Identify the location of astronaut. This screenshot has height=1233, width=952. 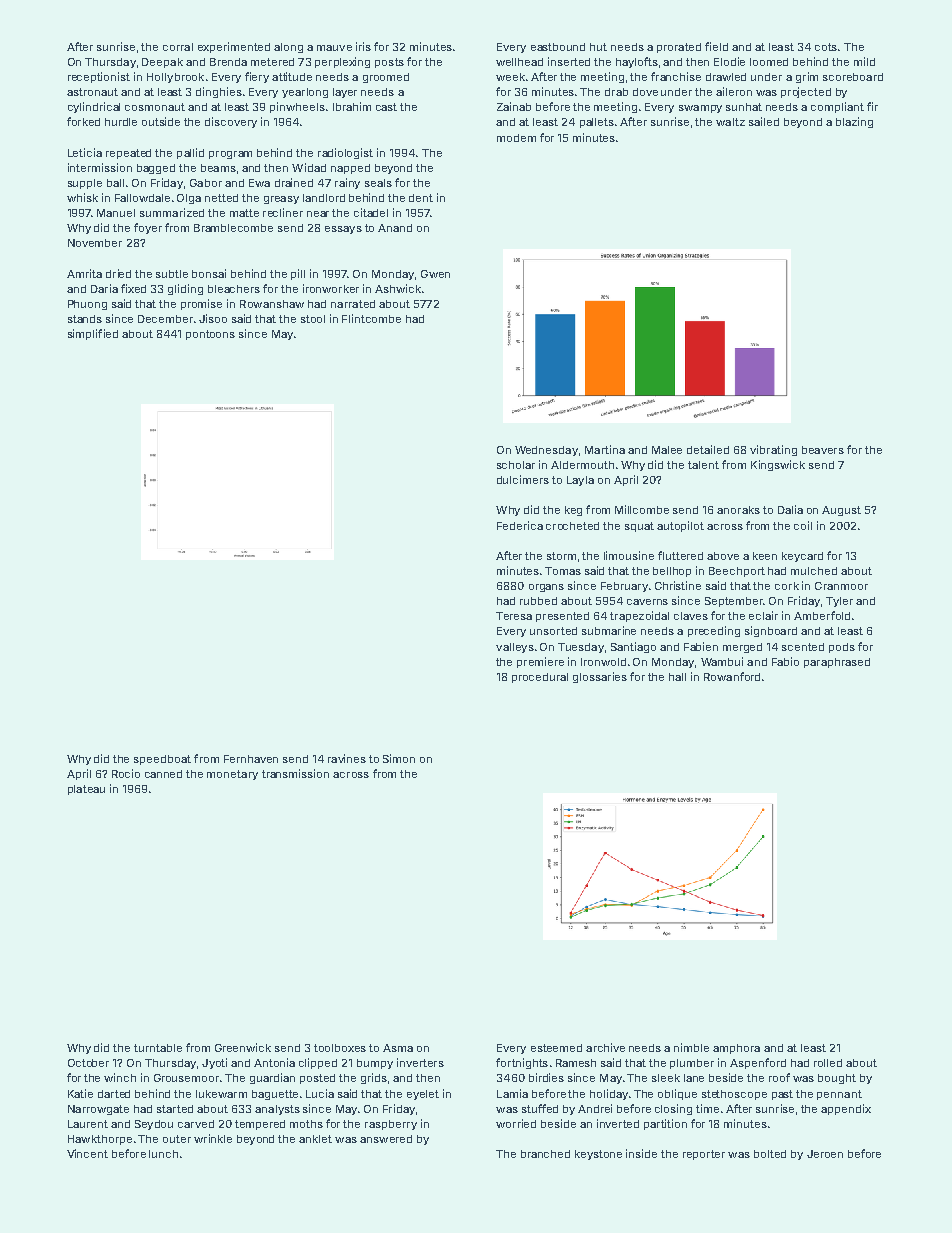
(92, 92).
